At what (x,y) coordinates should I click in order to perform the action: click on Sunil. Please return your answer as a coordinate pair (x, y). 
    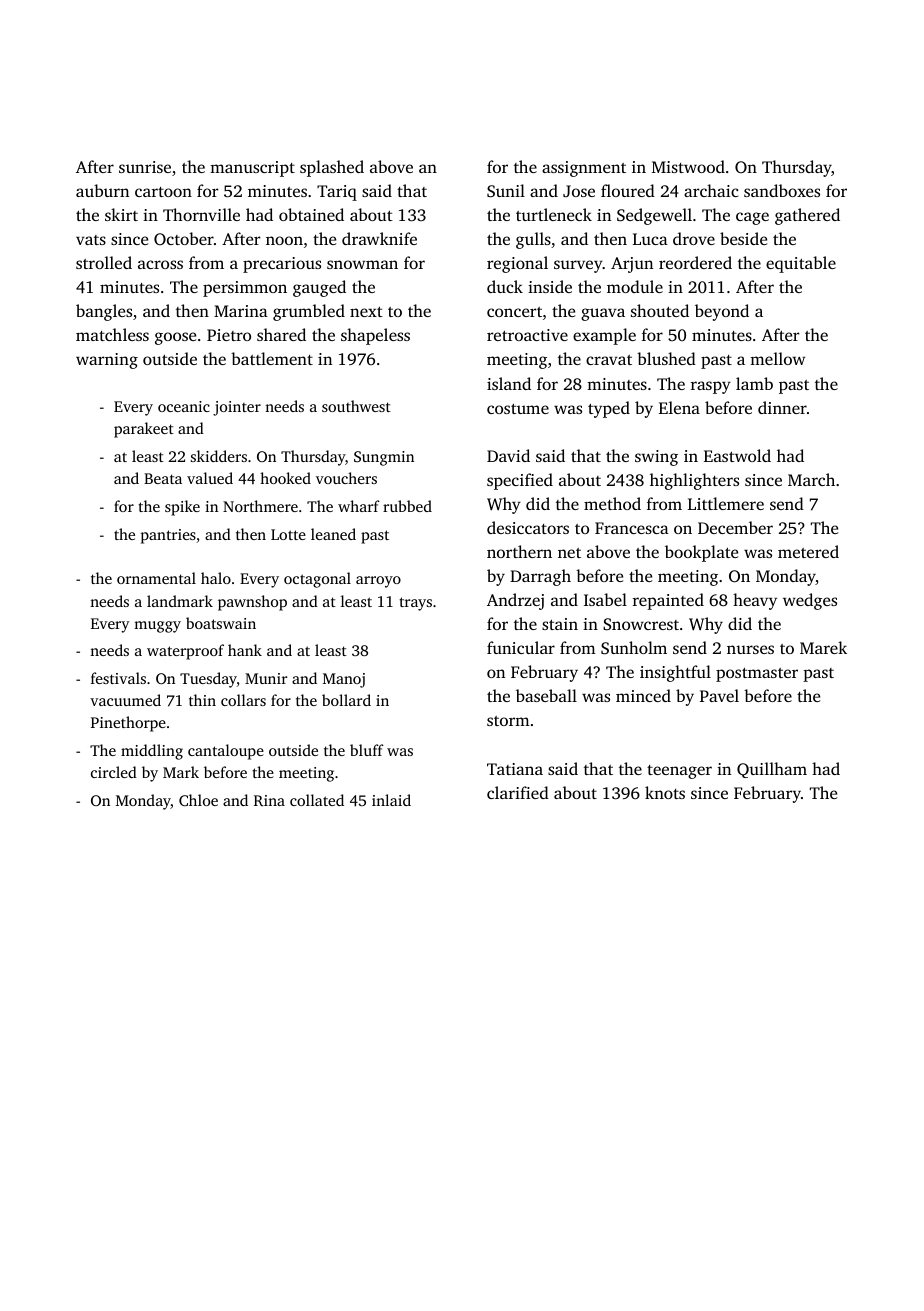
    Looking at the image, I should click on (506, 191).
